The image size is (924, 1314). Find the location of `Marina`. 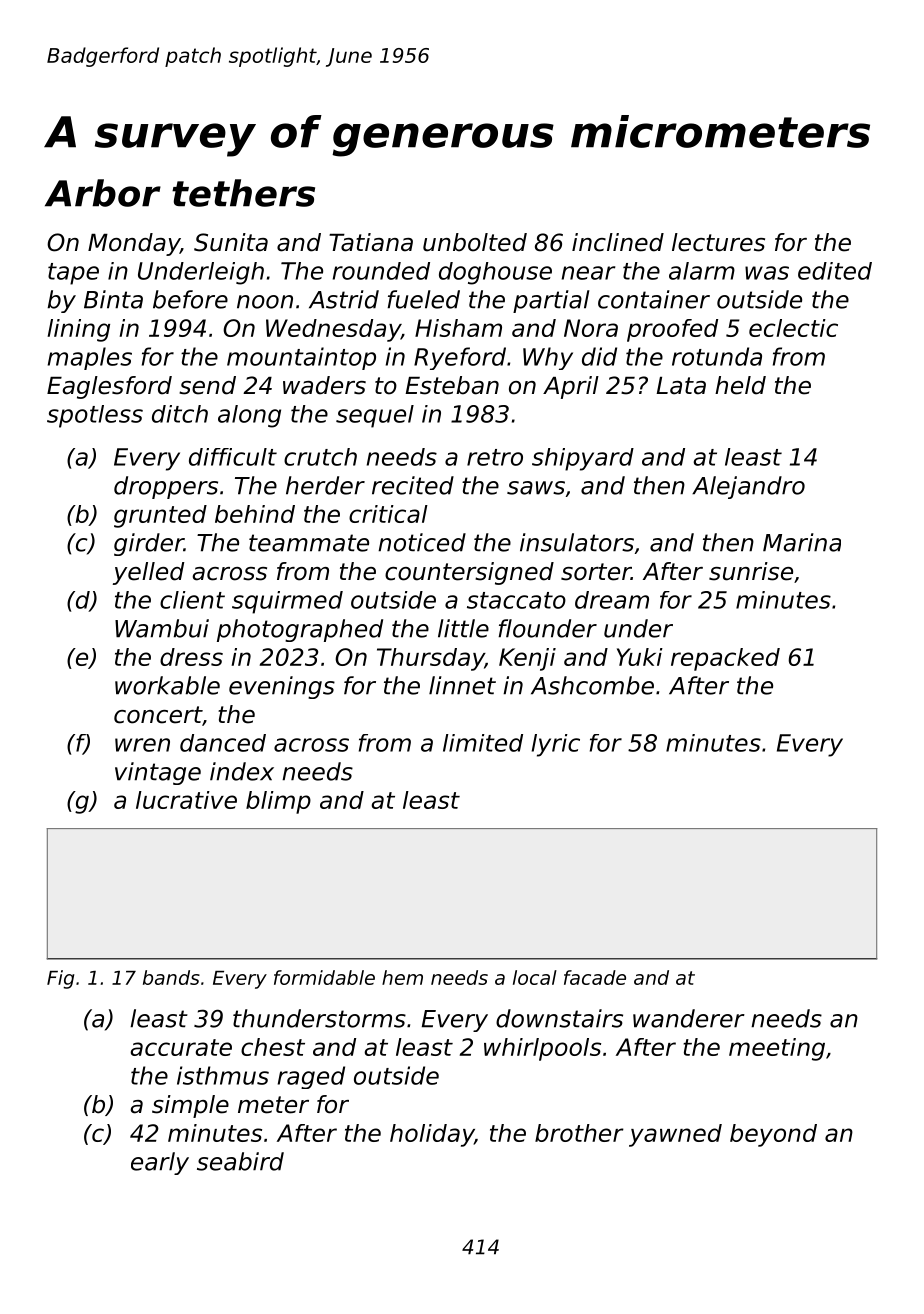

Marina is located at coordinates (802, 542).
